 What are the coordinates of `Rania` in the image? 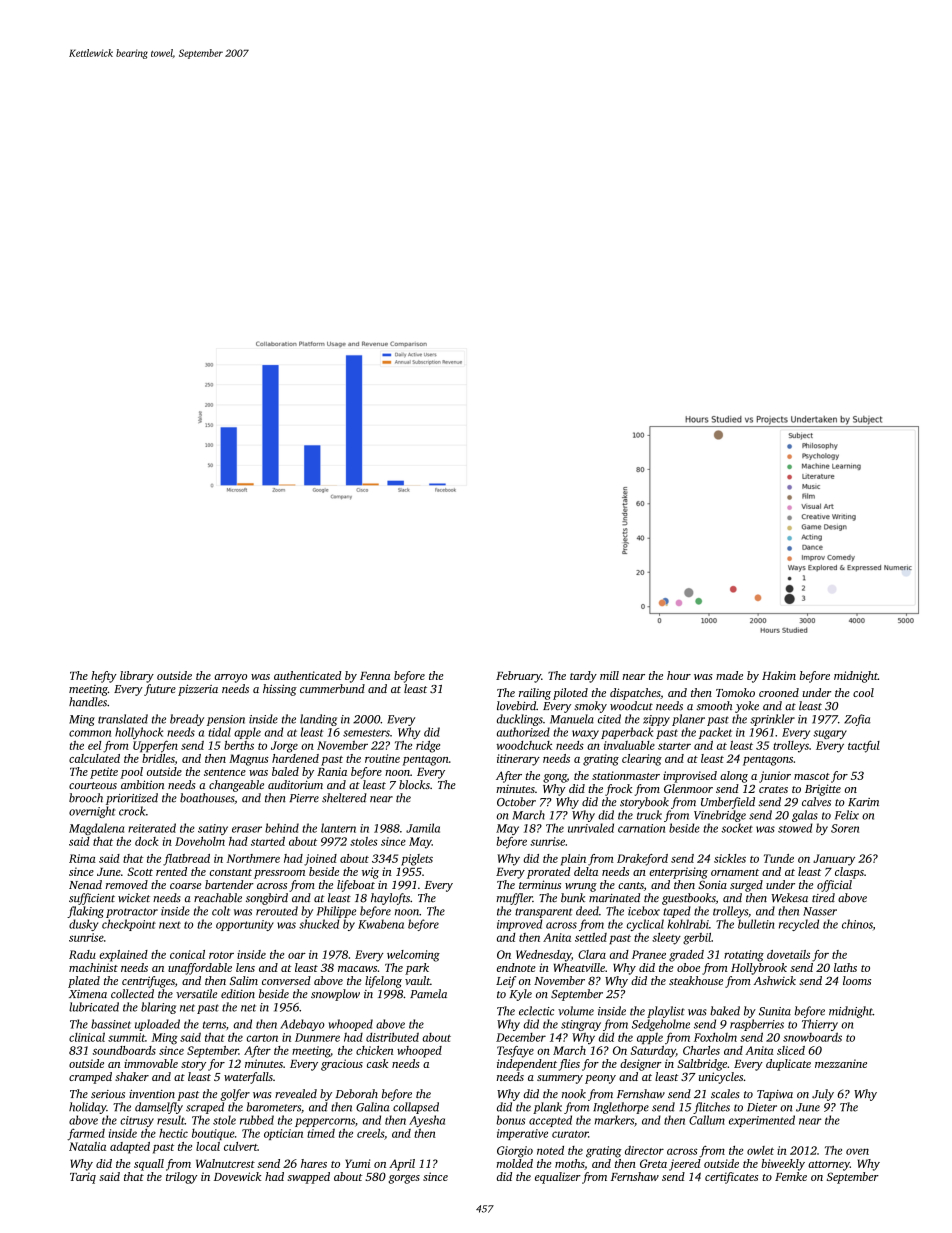 It's located at (332, 771).
